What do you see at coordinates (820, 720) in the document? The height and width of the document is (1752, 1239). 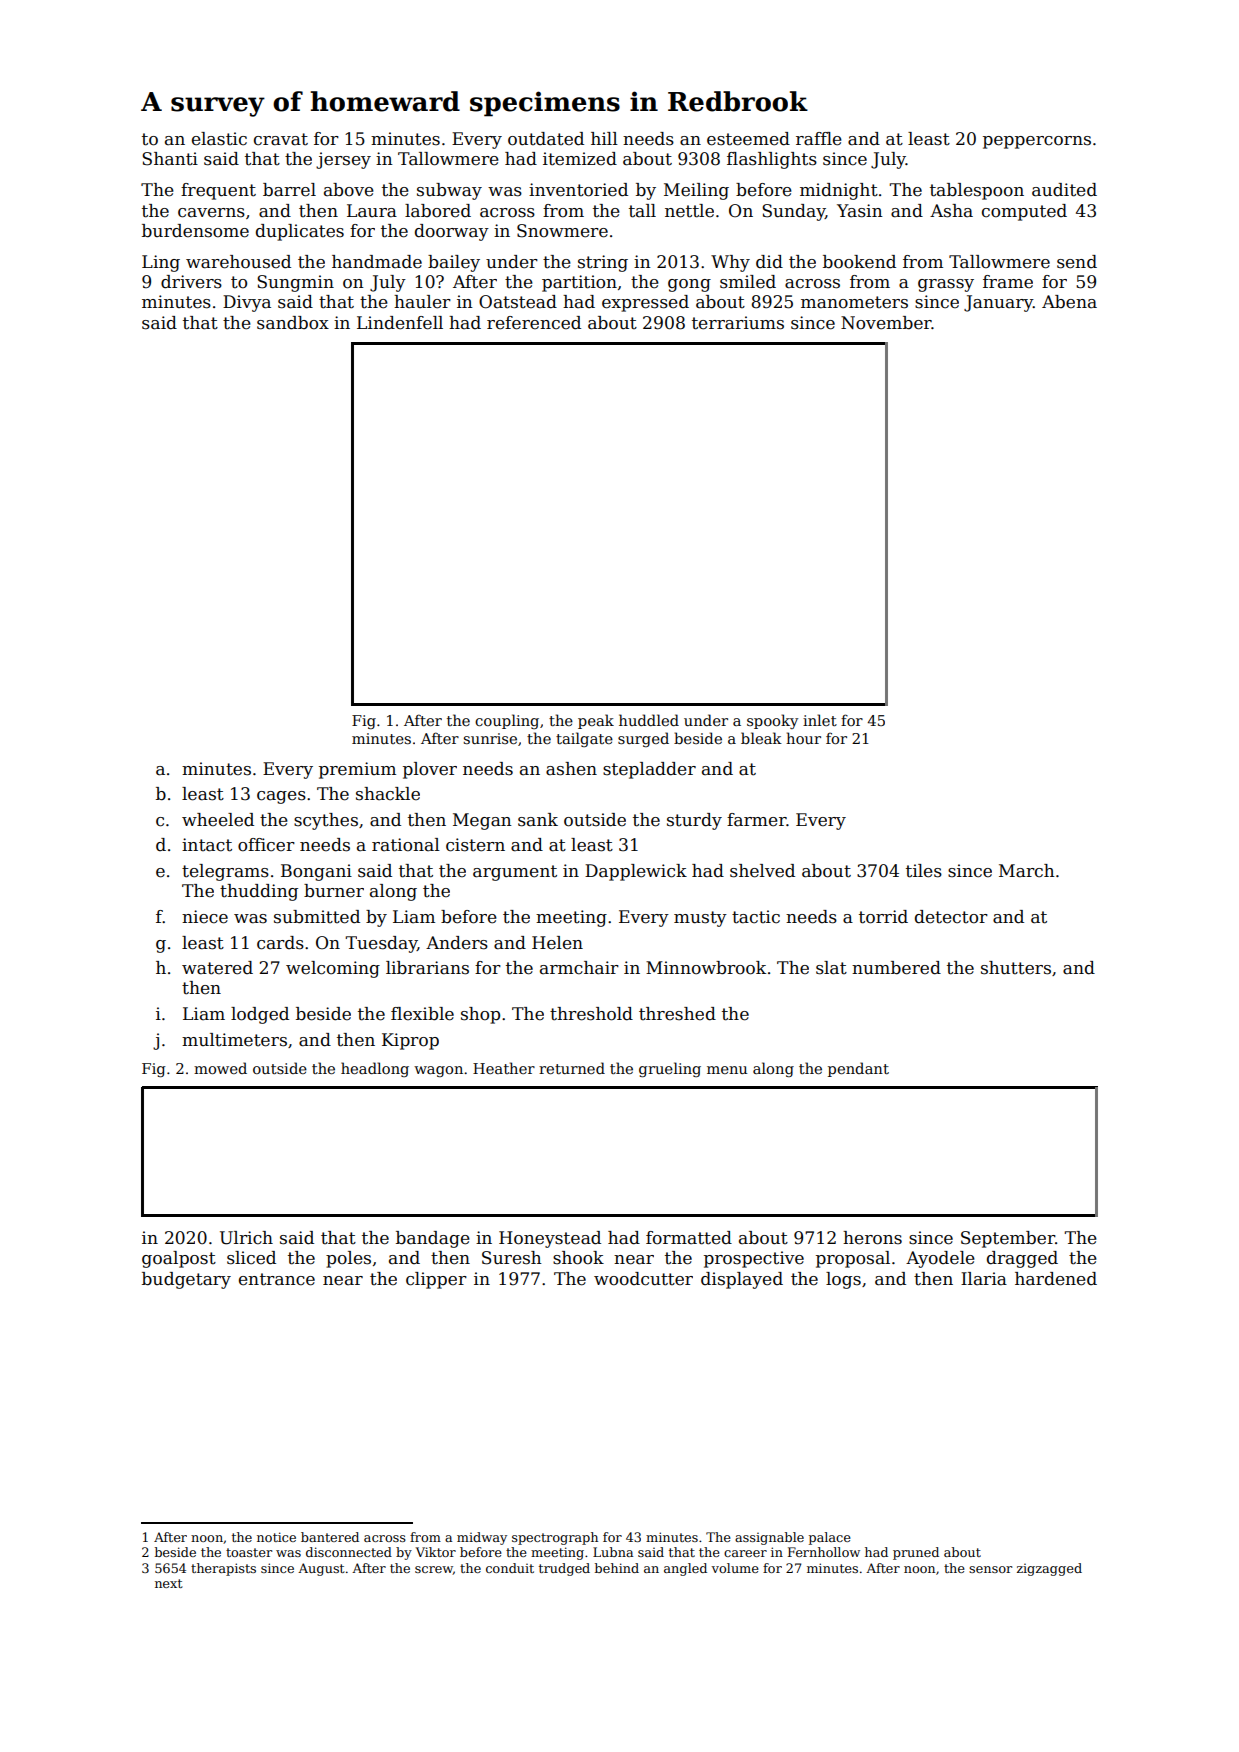 I see `inlet` at bounding box center [820, 720].
